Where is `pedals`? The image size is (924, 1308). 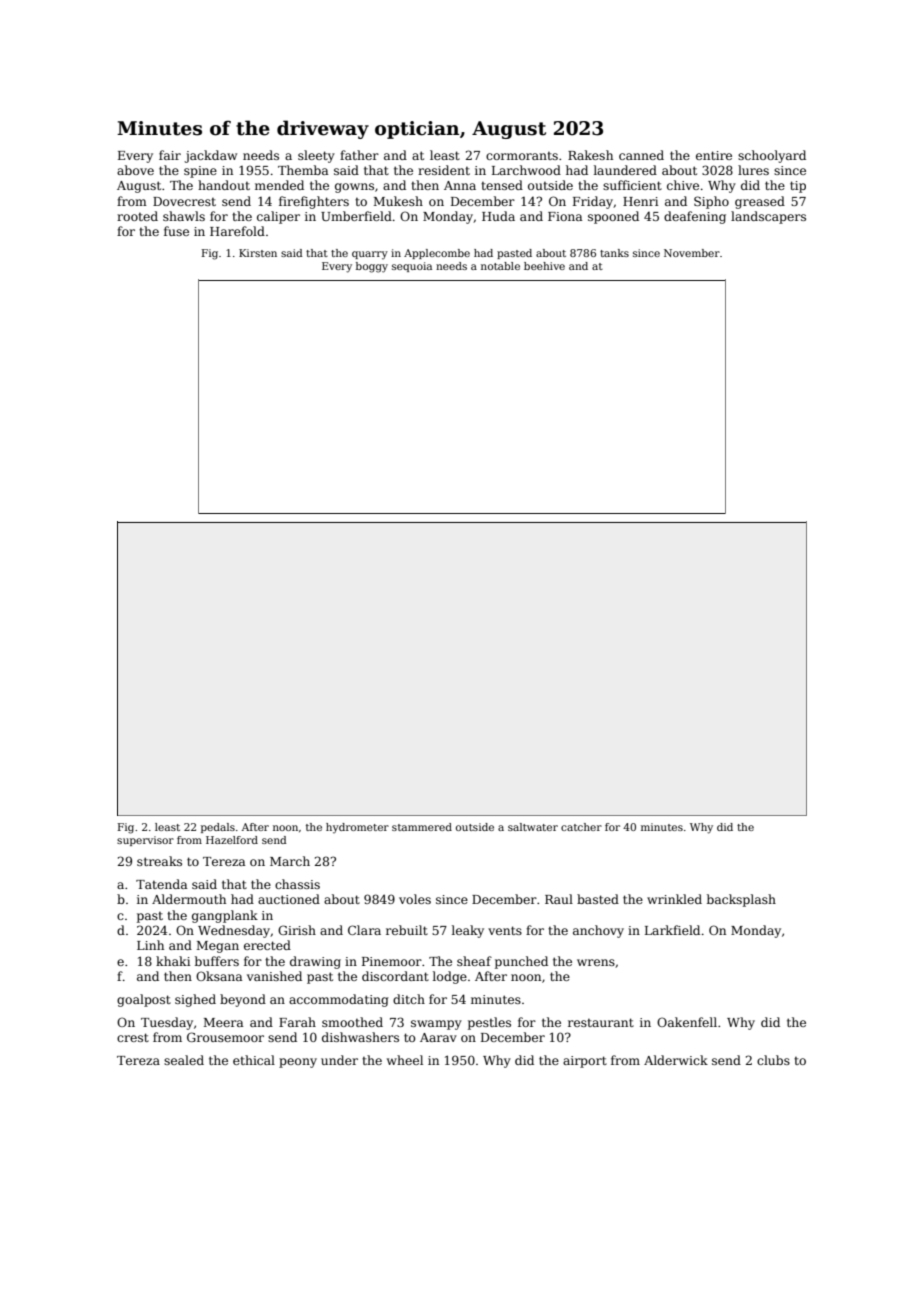 pedals is located at coordinates (218, 828).
